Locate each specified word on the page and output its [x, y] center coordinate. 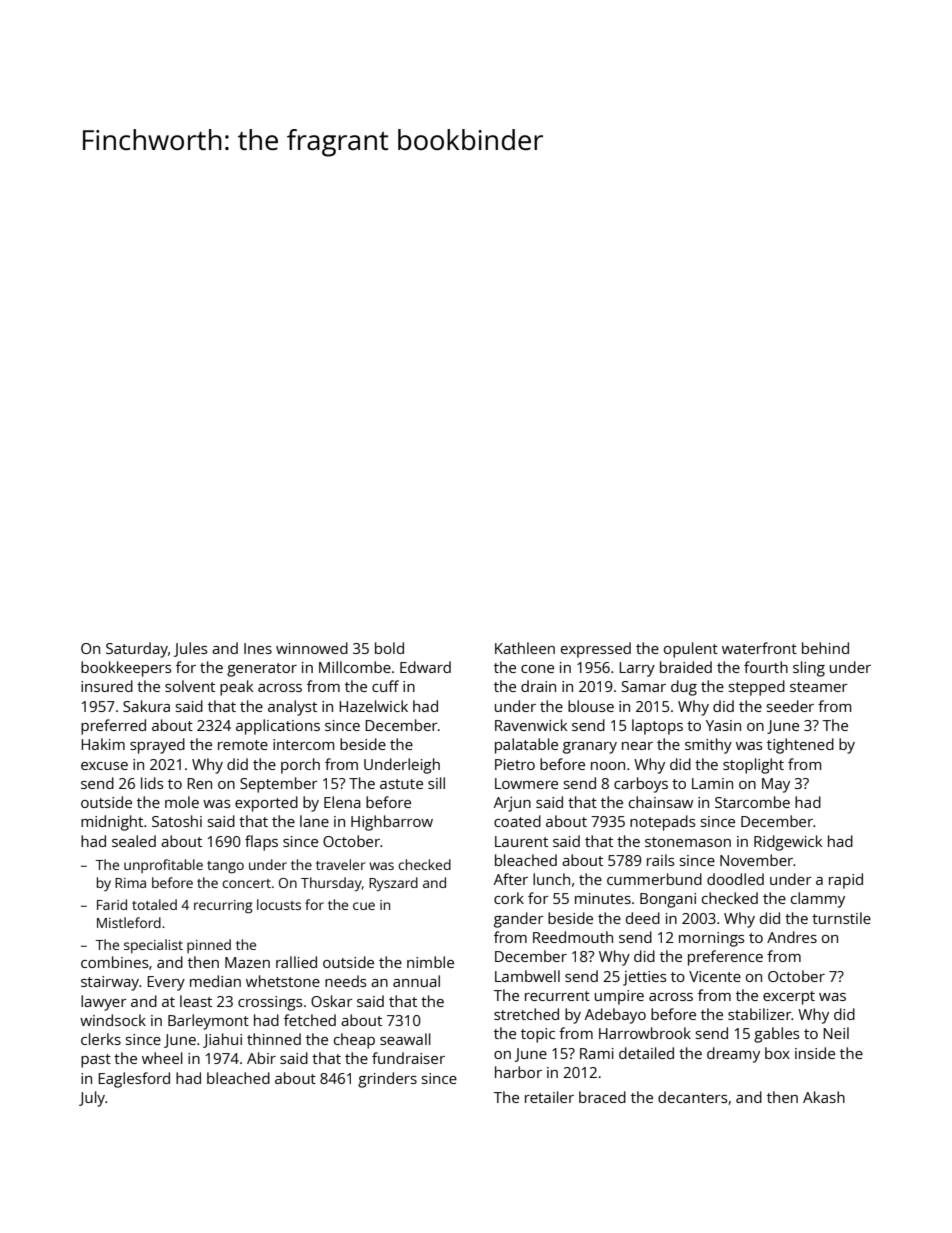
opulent [691, 650]
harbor [518, 1072]
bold [389, 648]
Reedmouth [573, 937]
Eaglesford [134, 1080]
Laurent [521, 841]
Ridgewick [788, 843]
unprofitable [163, 866]
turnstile [841, 918]
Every [166, 983]
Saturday [137, 650]
